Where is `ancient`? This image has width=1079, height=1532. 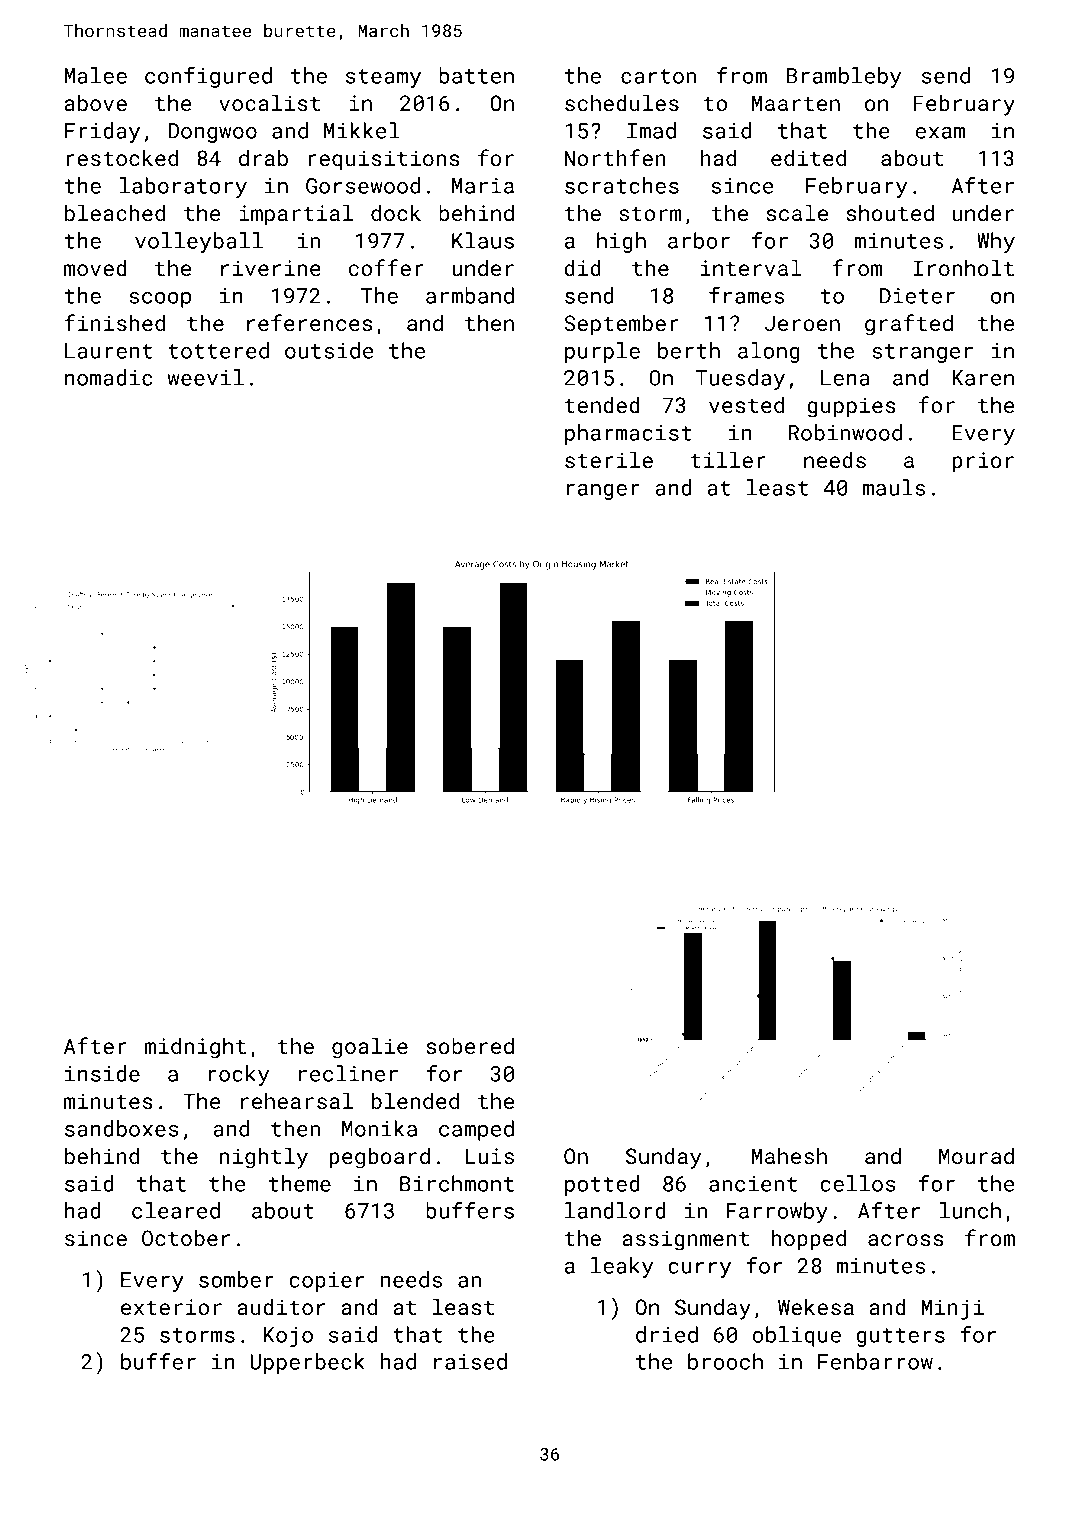
ancient is located at coordinates (753, 1184).
